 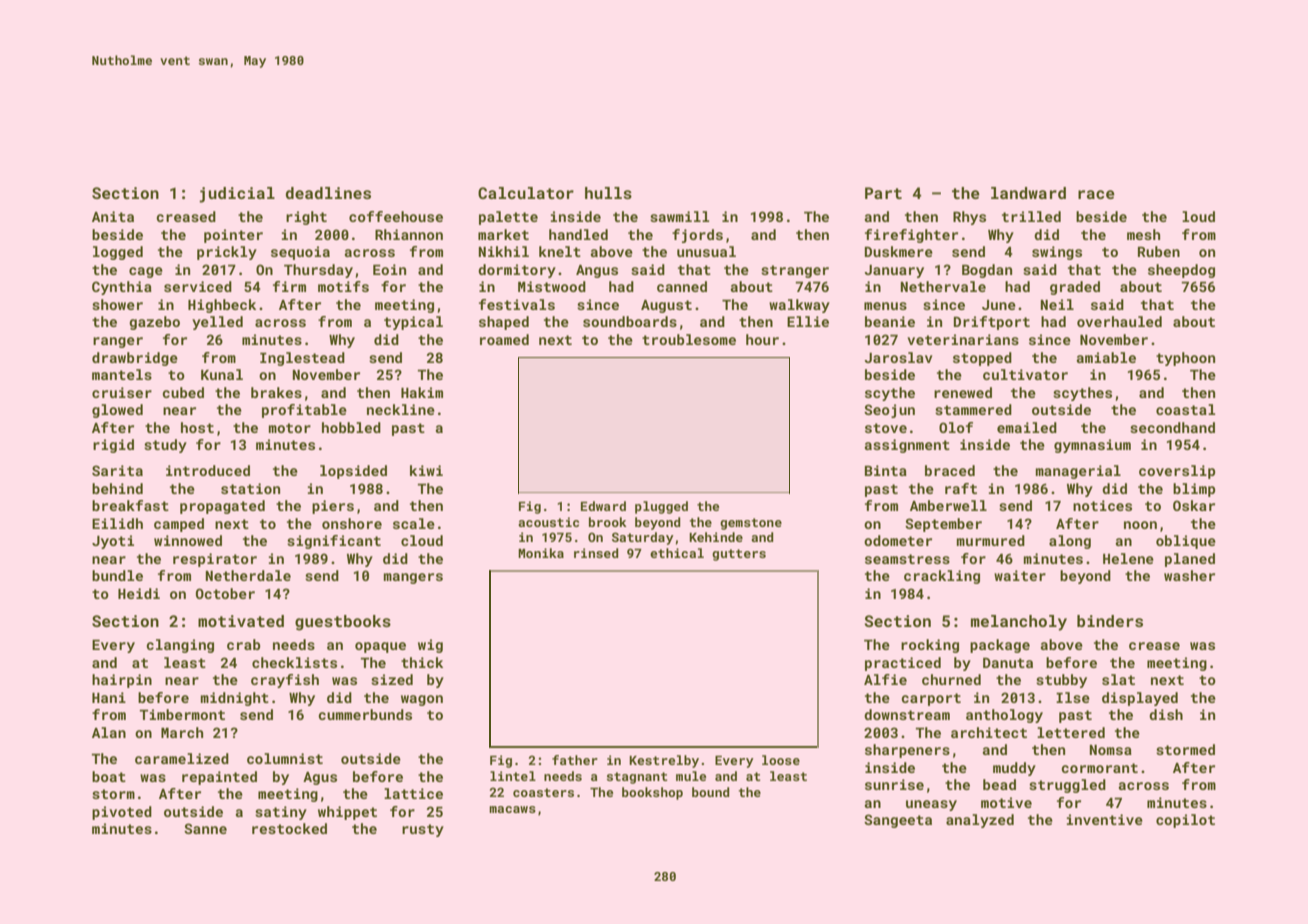 What do you see at coordinates (1019, 623) in the screenshot?
I see `melancholy` at bounding box center [1019, 623].
